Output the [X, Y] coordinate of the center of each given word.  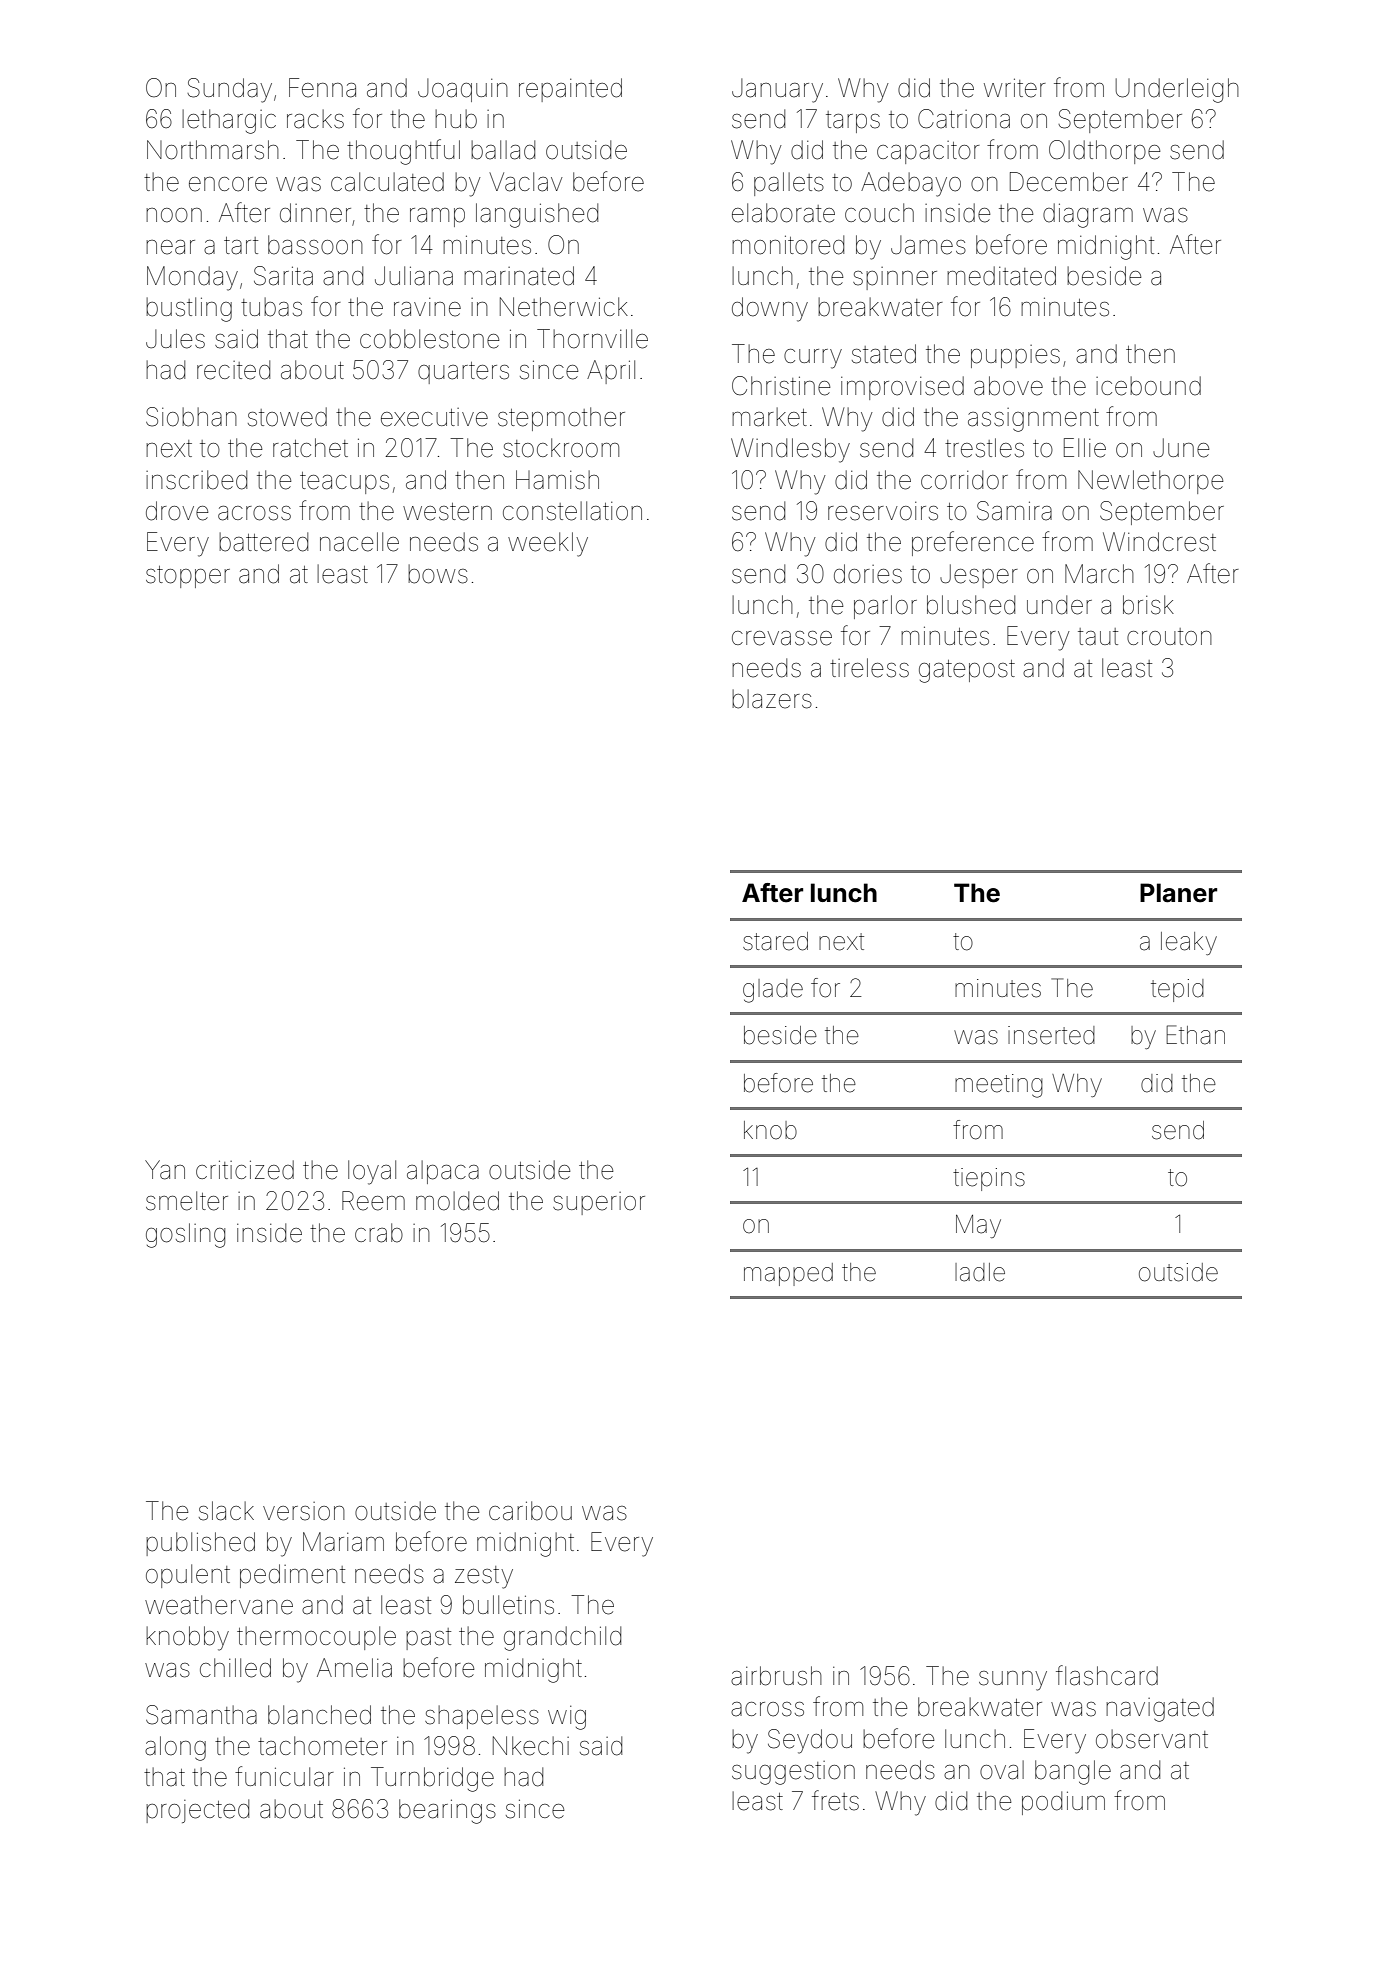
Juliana [414, 276]
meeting [999, 1086]
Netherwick [564, 307]
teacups [344, 483]
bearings [447, 1811]
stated [884, 354]
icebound [1148, 386]
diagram [1088, 215]
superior [599, 1203]
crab [379, 1233]
